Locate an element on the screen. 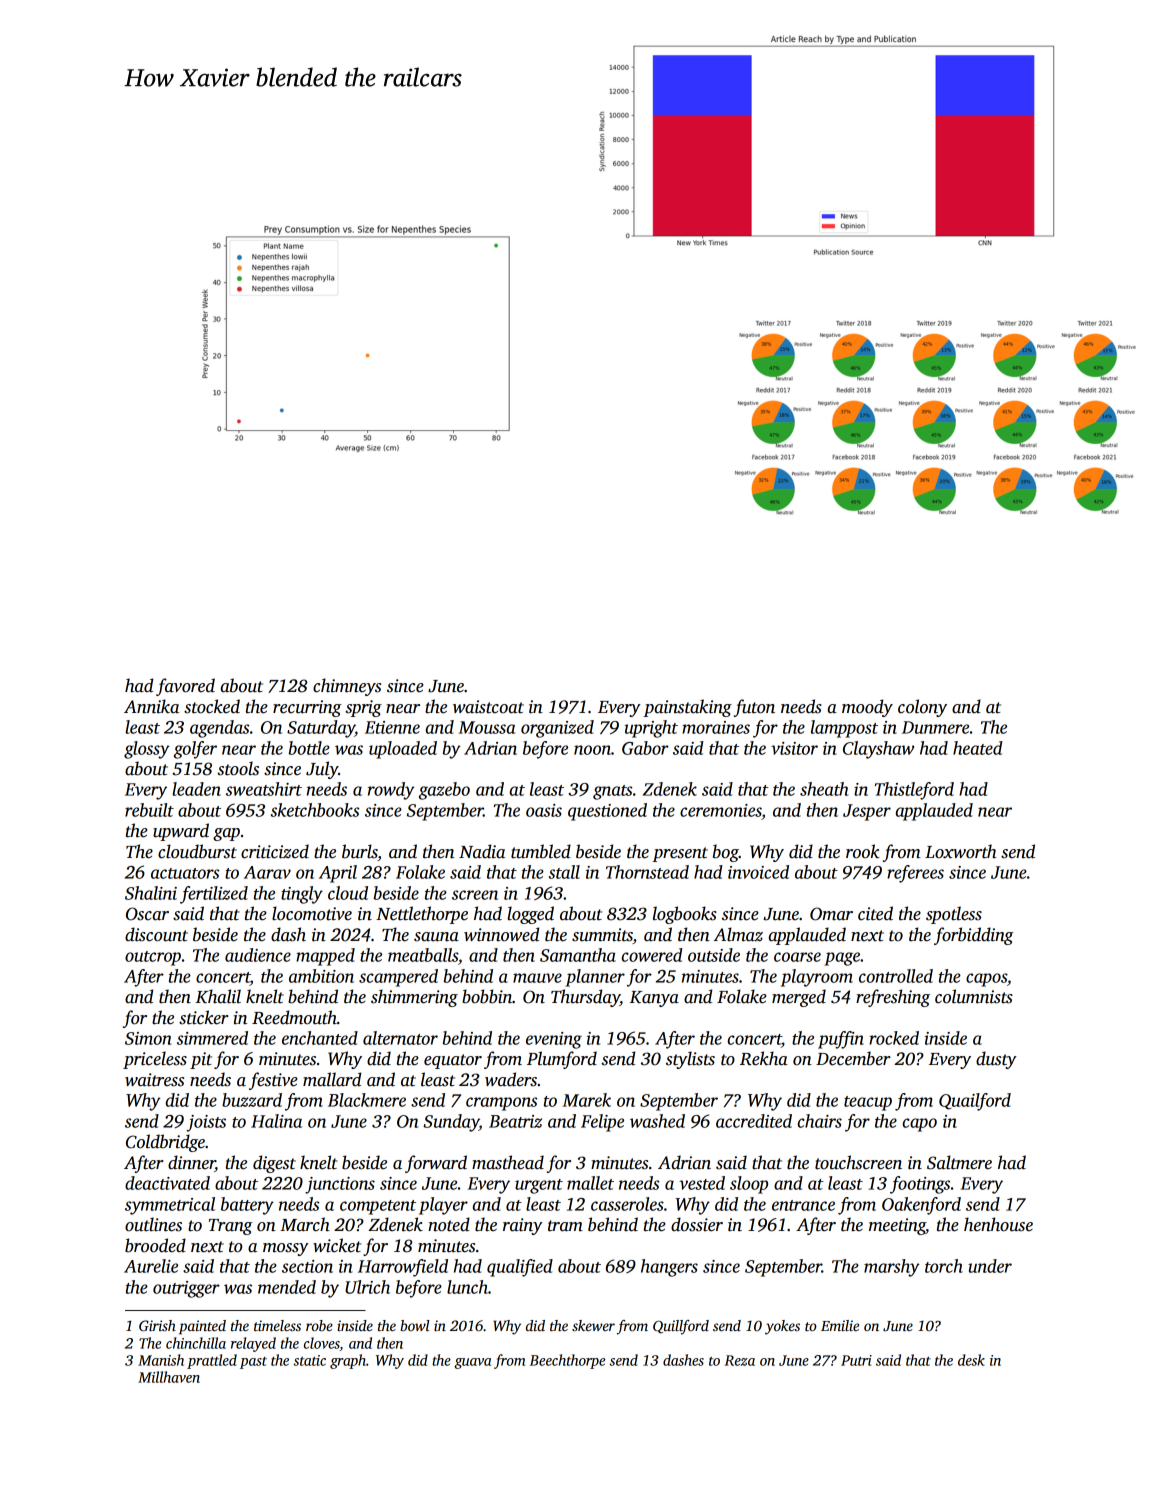 This screenshot has height=1503, width=1161. forward is located at coordinates (436, 1164).
